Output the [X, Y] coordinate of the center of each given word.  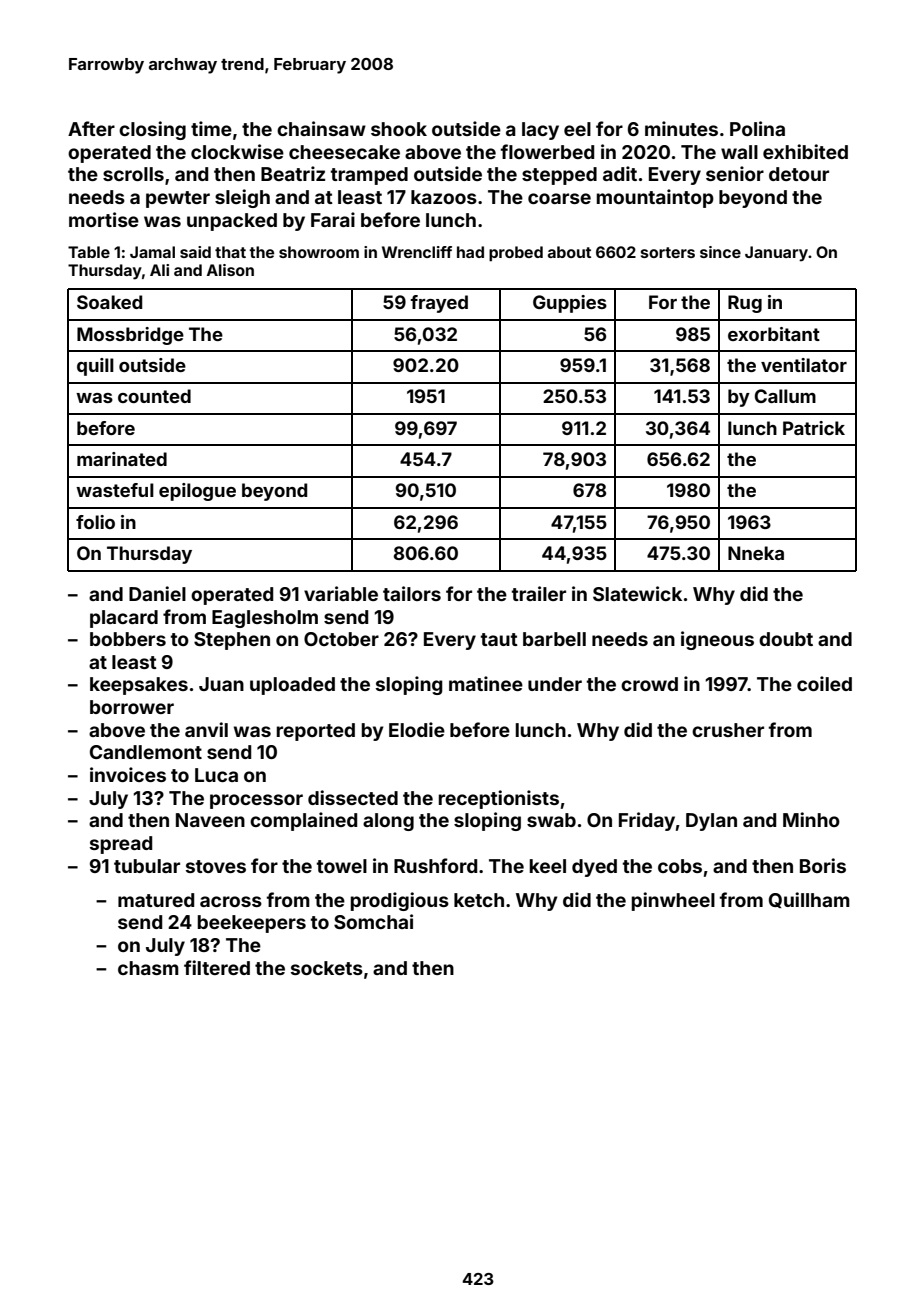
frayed [439, 304]
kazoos [444, 197]
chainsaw [321, 128]
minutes [681, 128]
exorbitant [774, 334]
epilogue [197, 492]
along [388, 822]
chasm [148, 968]
